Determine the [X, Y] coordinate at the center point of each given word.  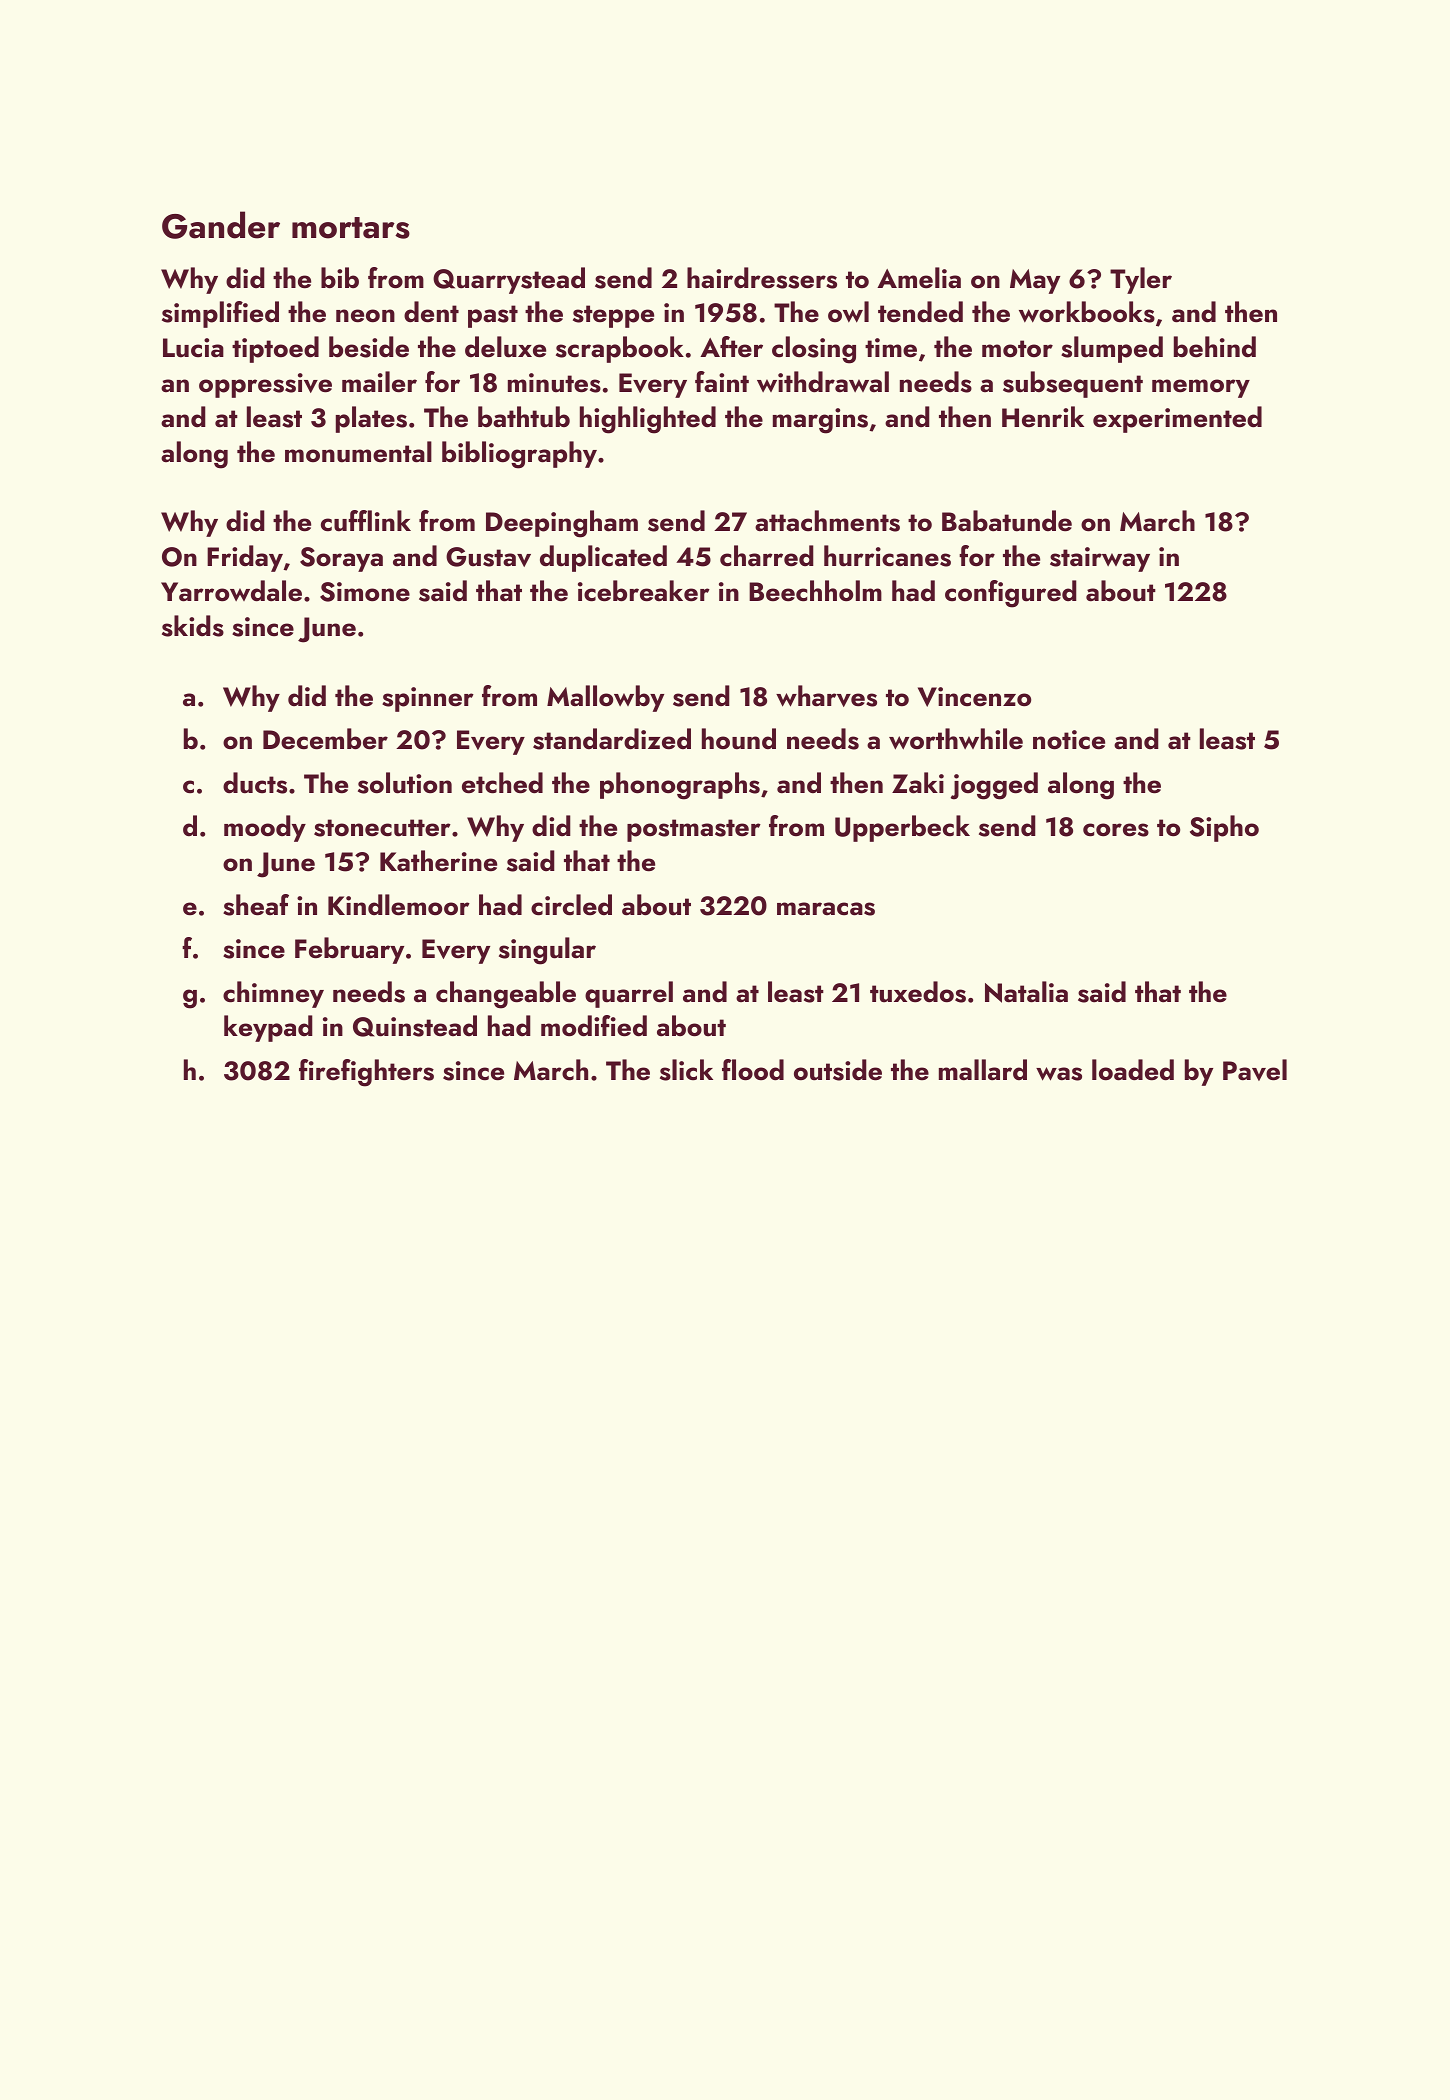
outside [838, 1070]
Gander [221, 225]
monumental [358, 452]
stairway [1100, 559]
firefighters [366, 1073]
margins [820, 421]
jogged [994, 786]
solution [405, 783]
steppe [613, 316]
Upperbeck [902, 828]
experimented [1177, 419]
